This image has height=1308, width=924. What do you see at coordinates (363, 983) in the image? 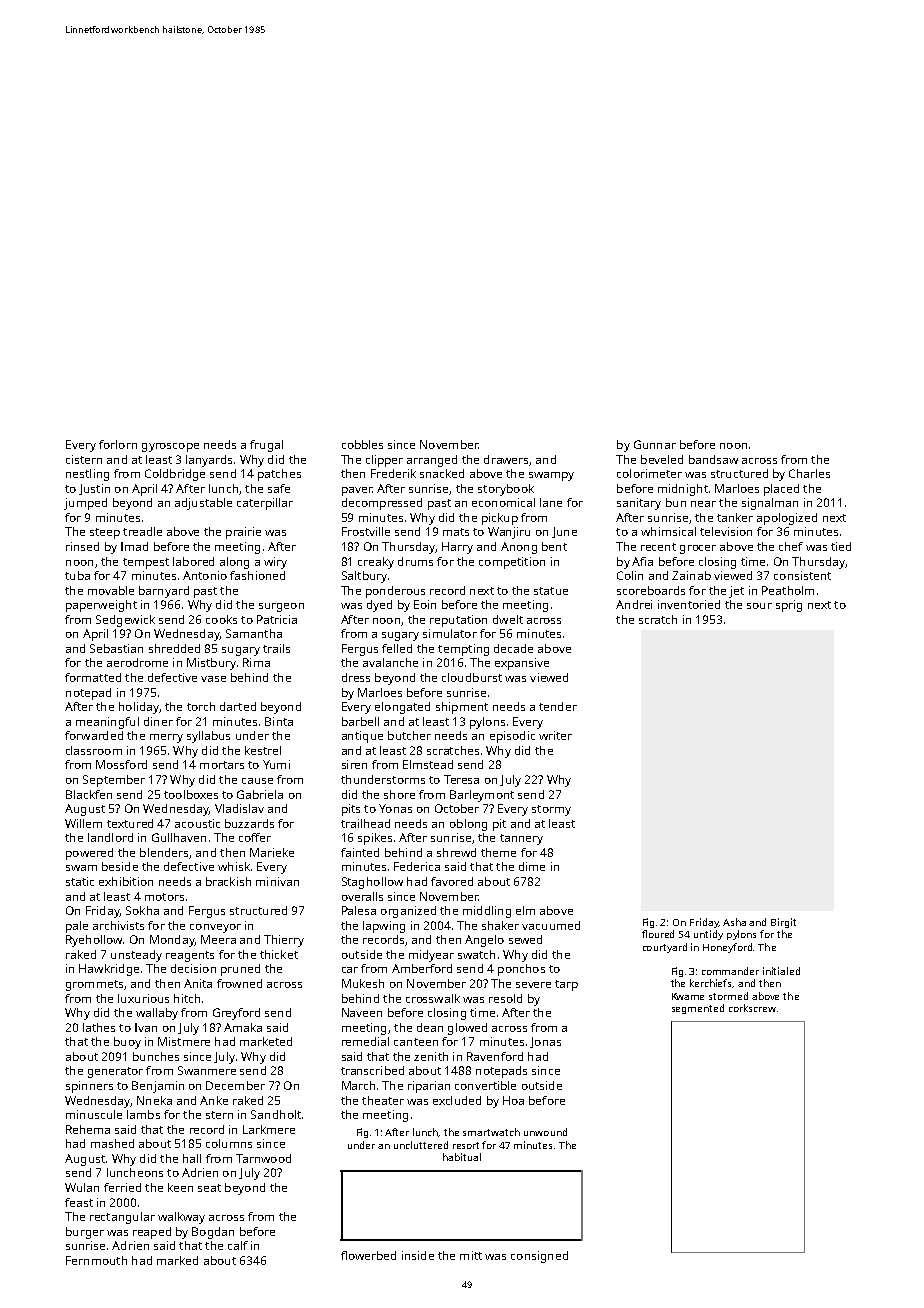
I see `Mukesh` at bounding box center [363, 983].
